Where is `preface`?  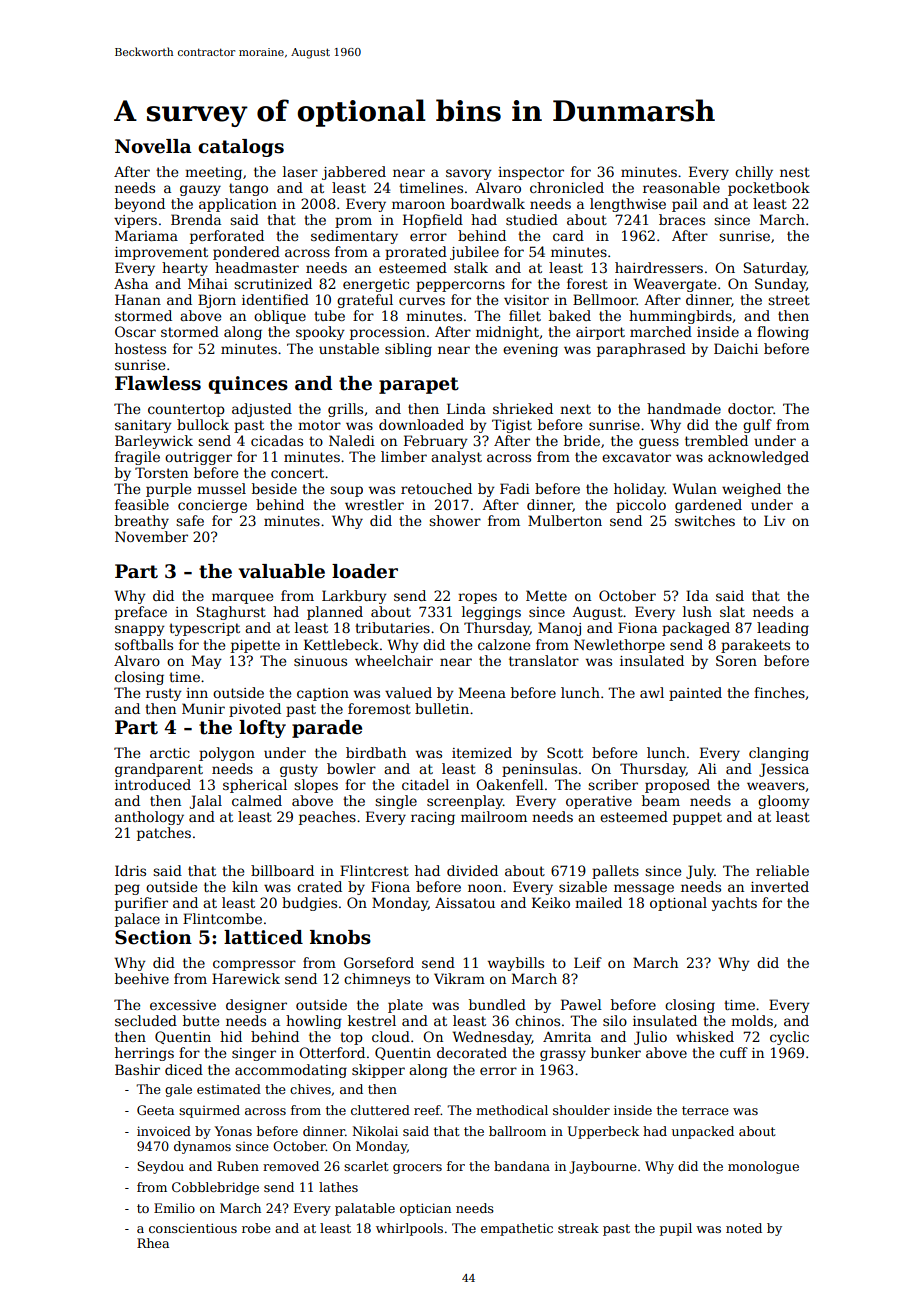 preface is located at coordinates (141, 613).
